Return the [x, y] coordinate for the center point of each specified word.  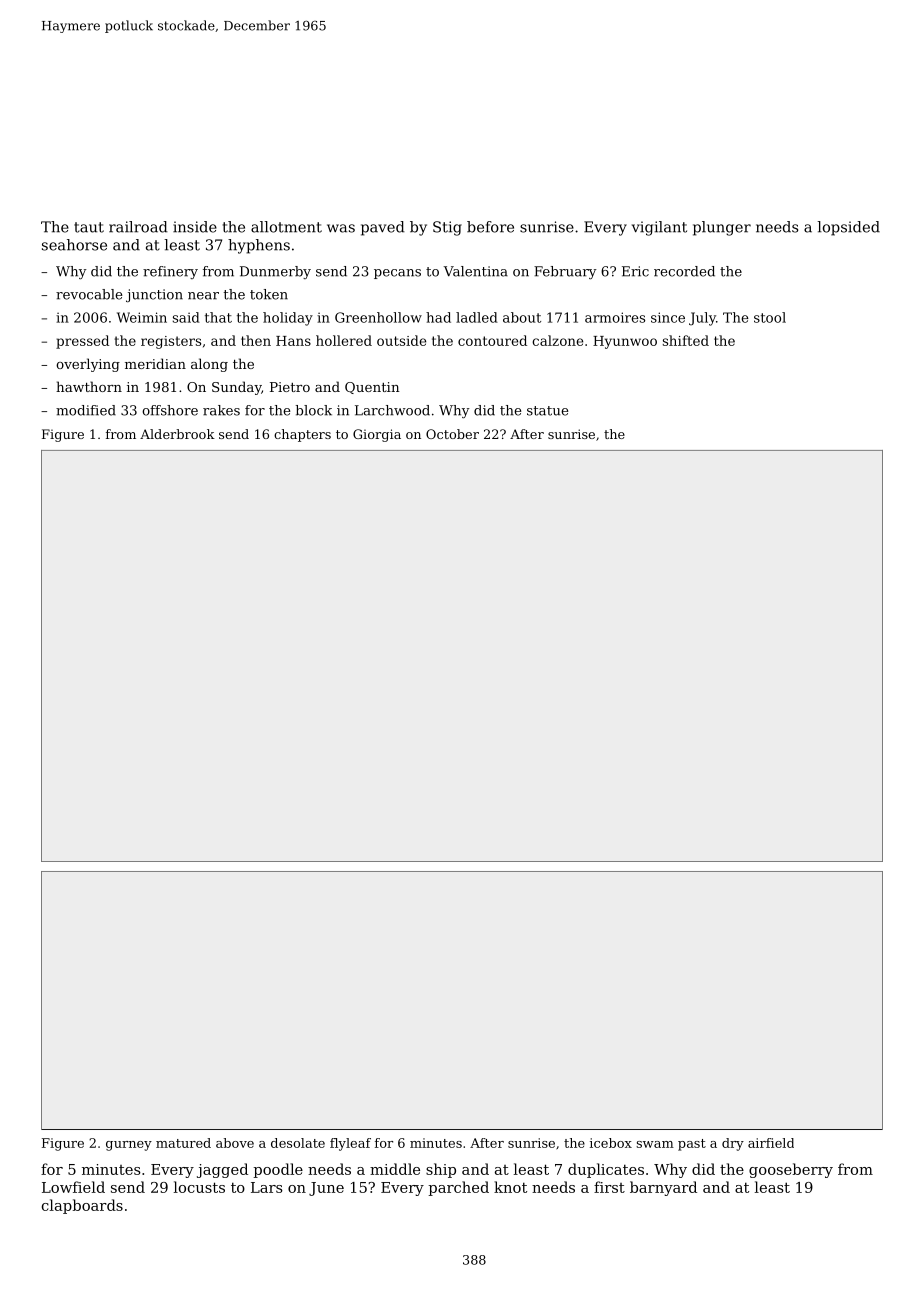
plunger [722, 228]
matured [183, 1143]
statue [547, 411]
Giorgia [377, 435]
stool [770, 317]
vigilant [659, 228]
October [452, 434]
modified [86, 410]
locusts [199, 1187]
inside [195, 227]
